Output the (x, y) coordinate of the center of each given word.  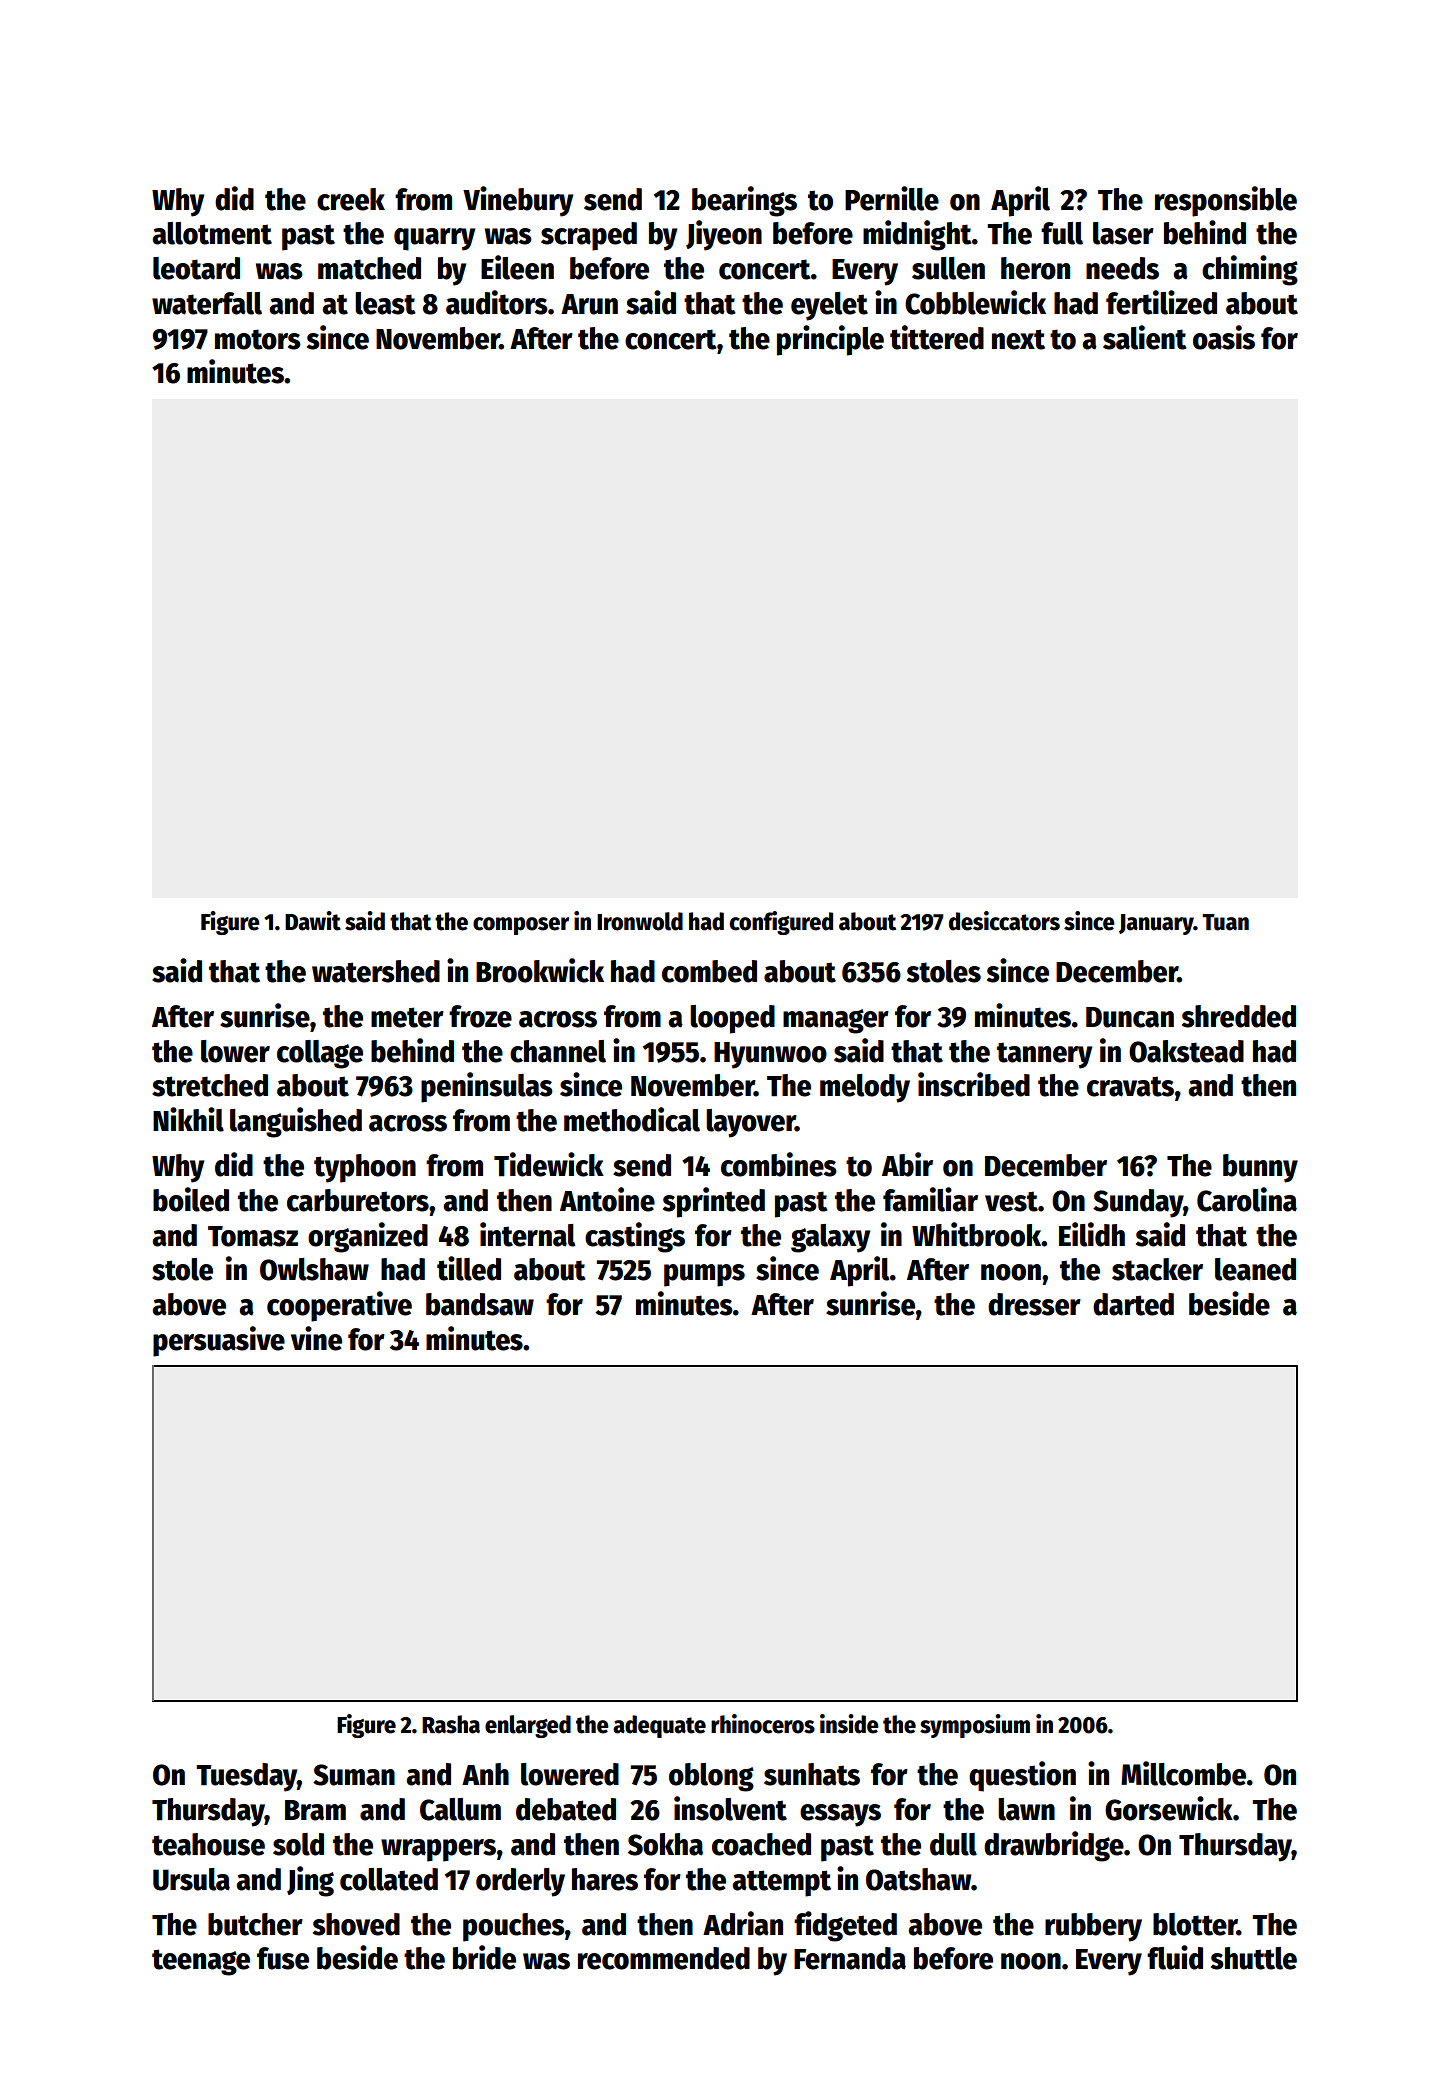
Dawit (313, 921)
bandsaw (480, 1304)
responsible (1226, 201)
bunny (1260, 1168)
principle (830, 340)
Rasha (451, 1724)
